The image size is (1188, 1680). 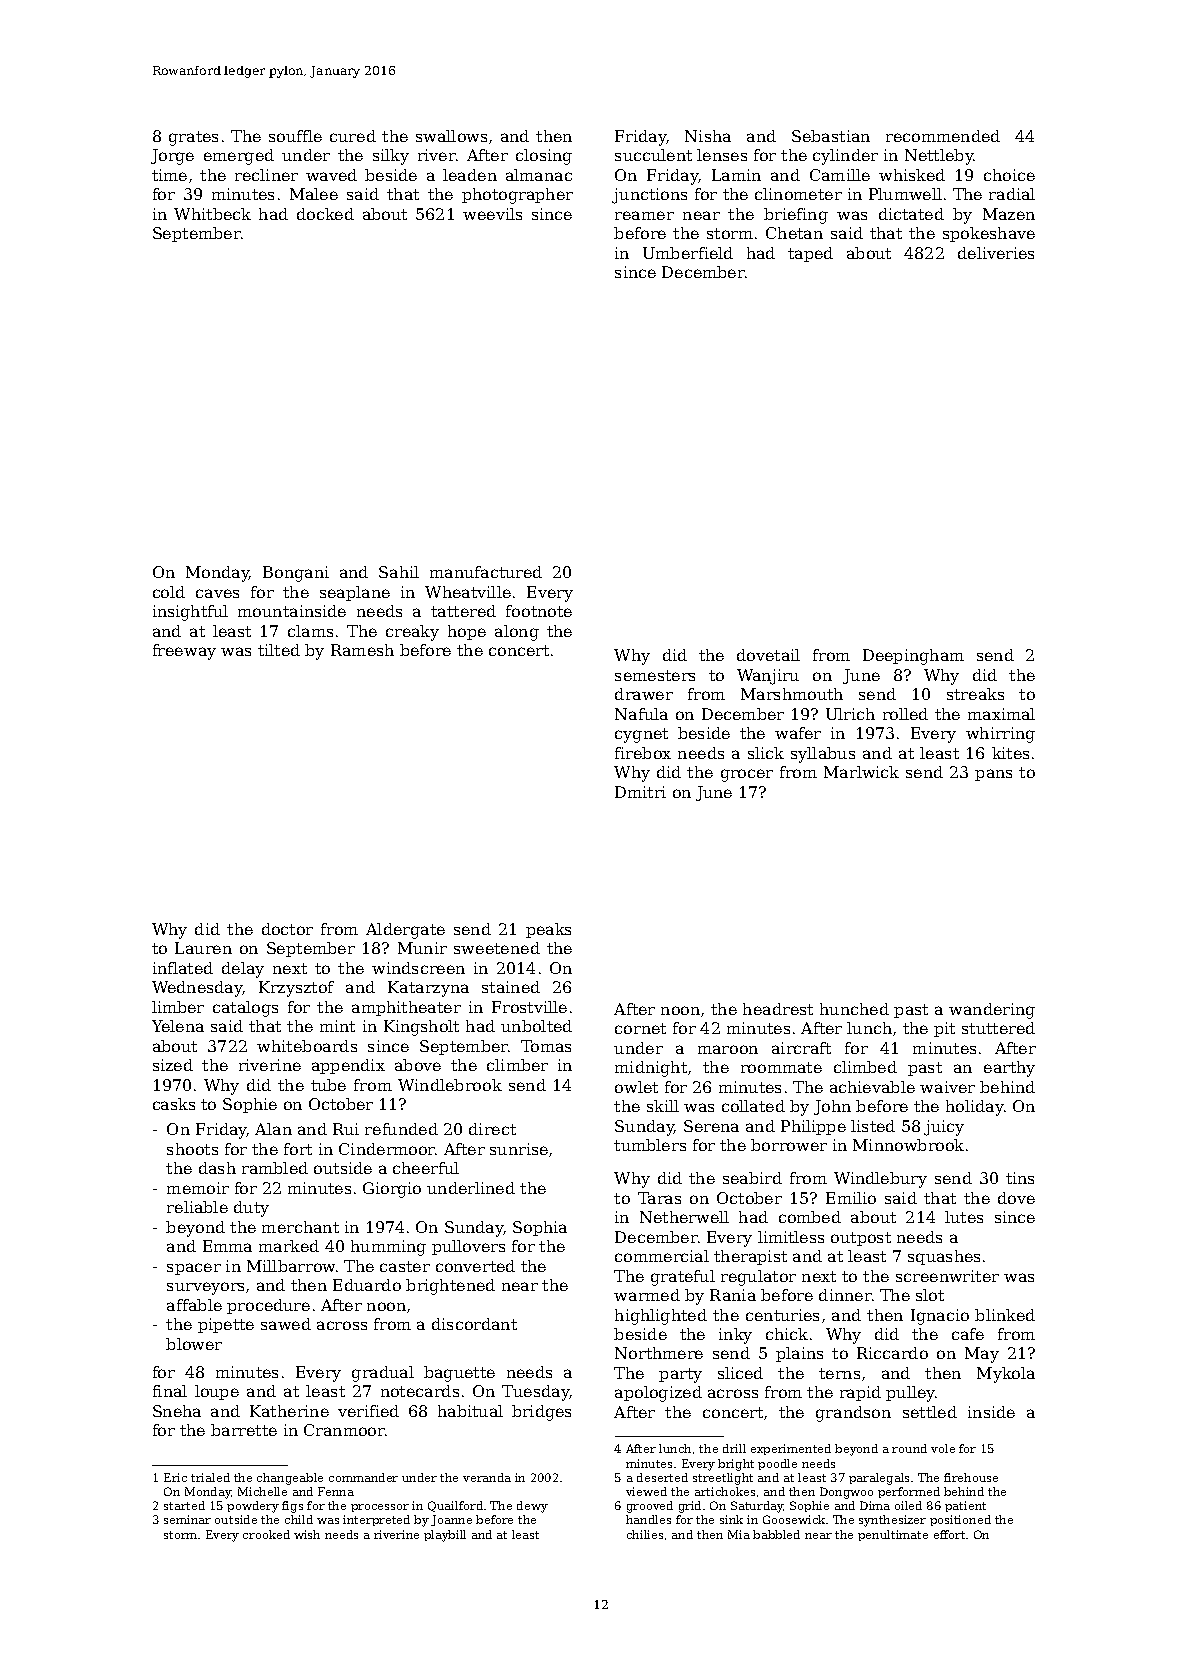 I want to click on owlet, so click(x=636, y=1087).
